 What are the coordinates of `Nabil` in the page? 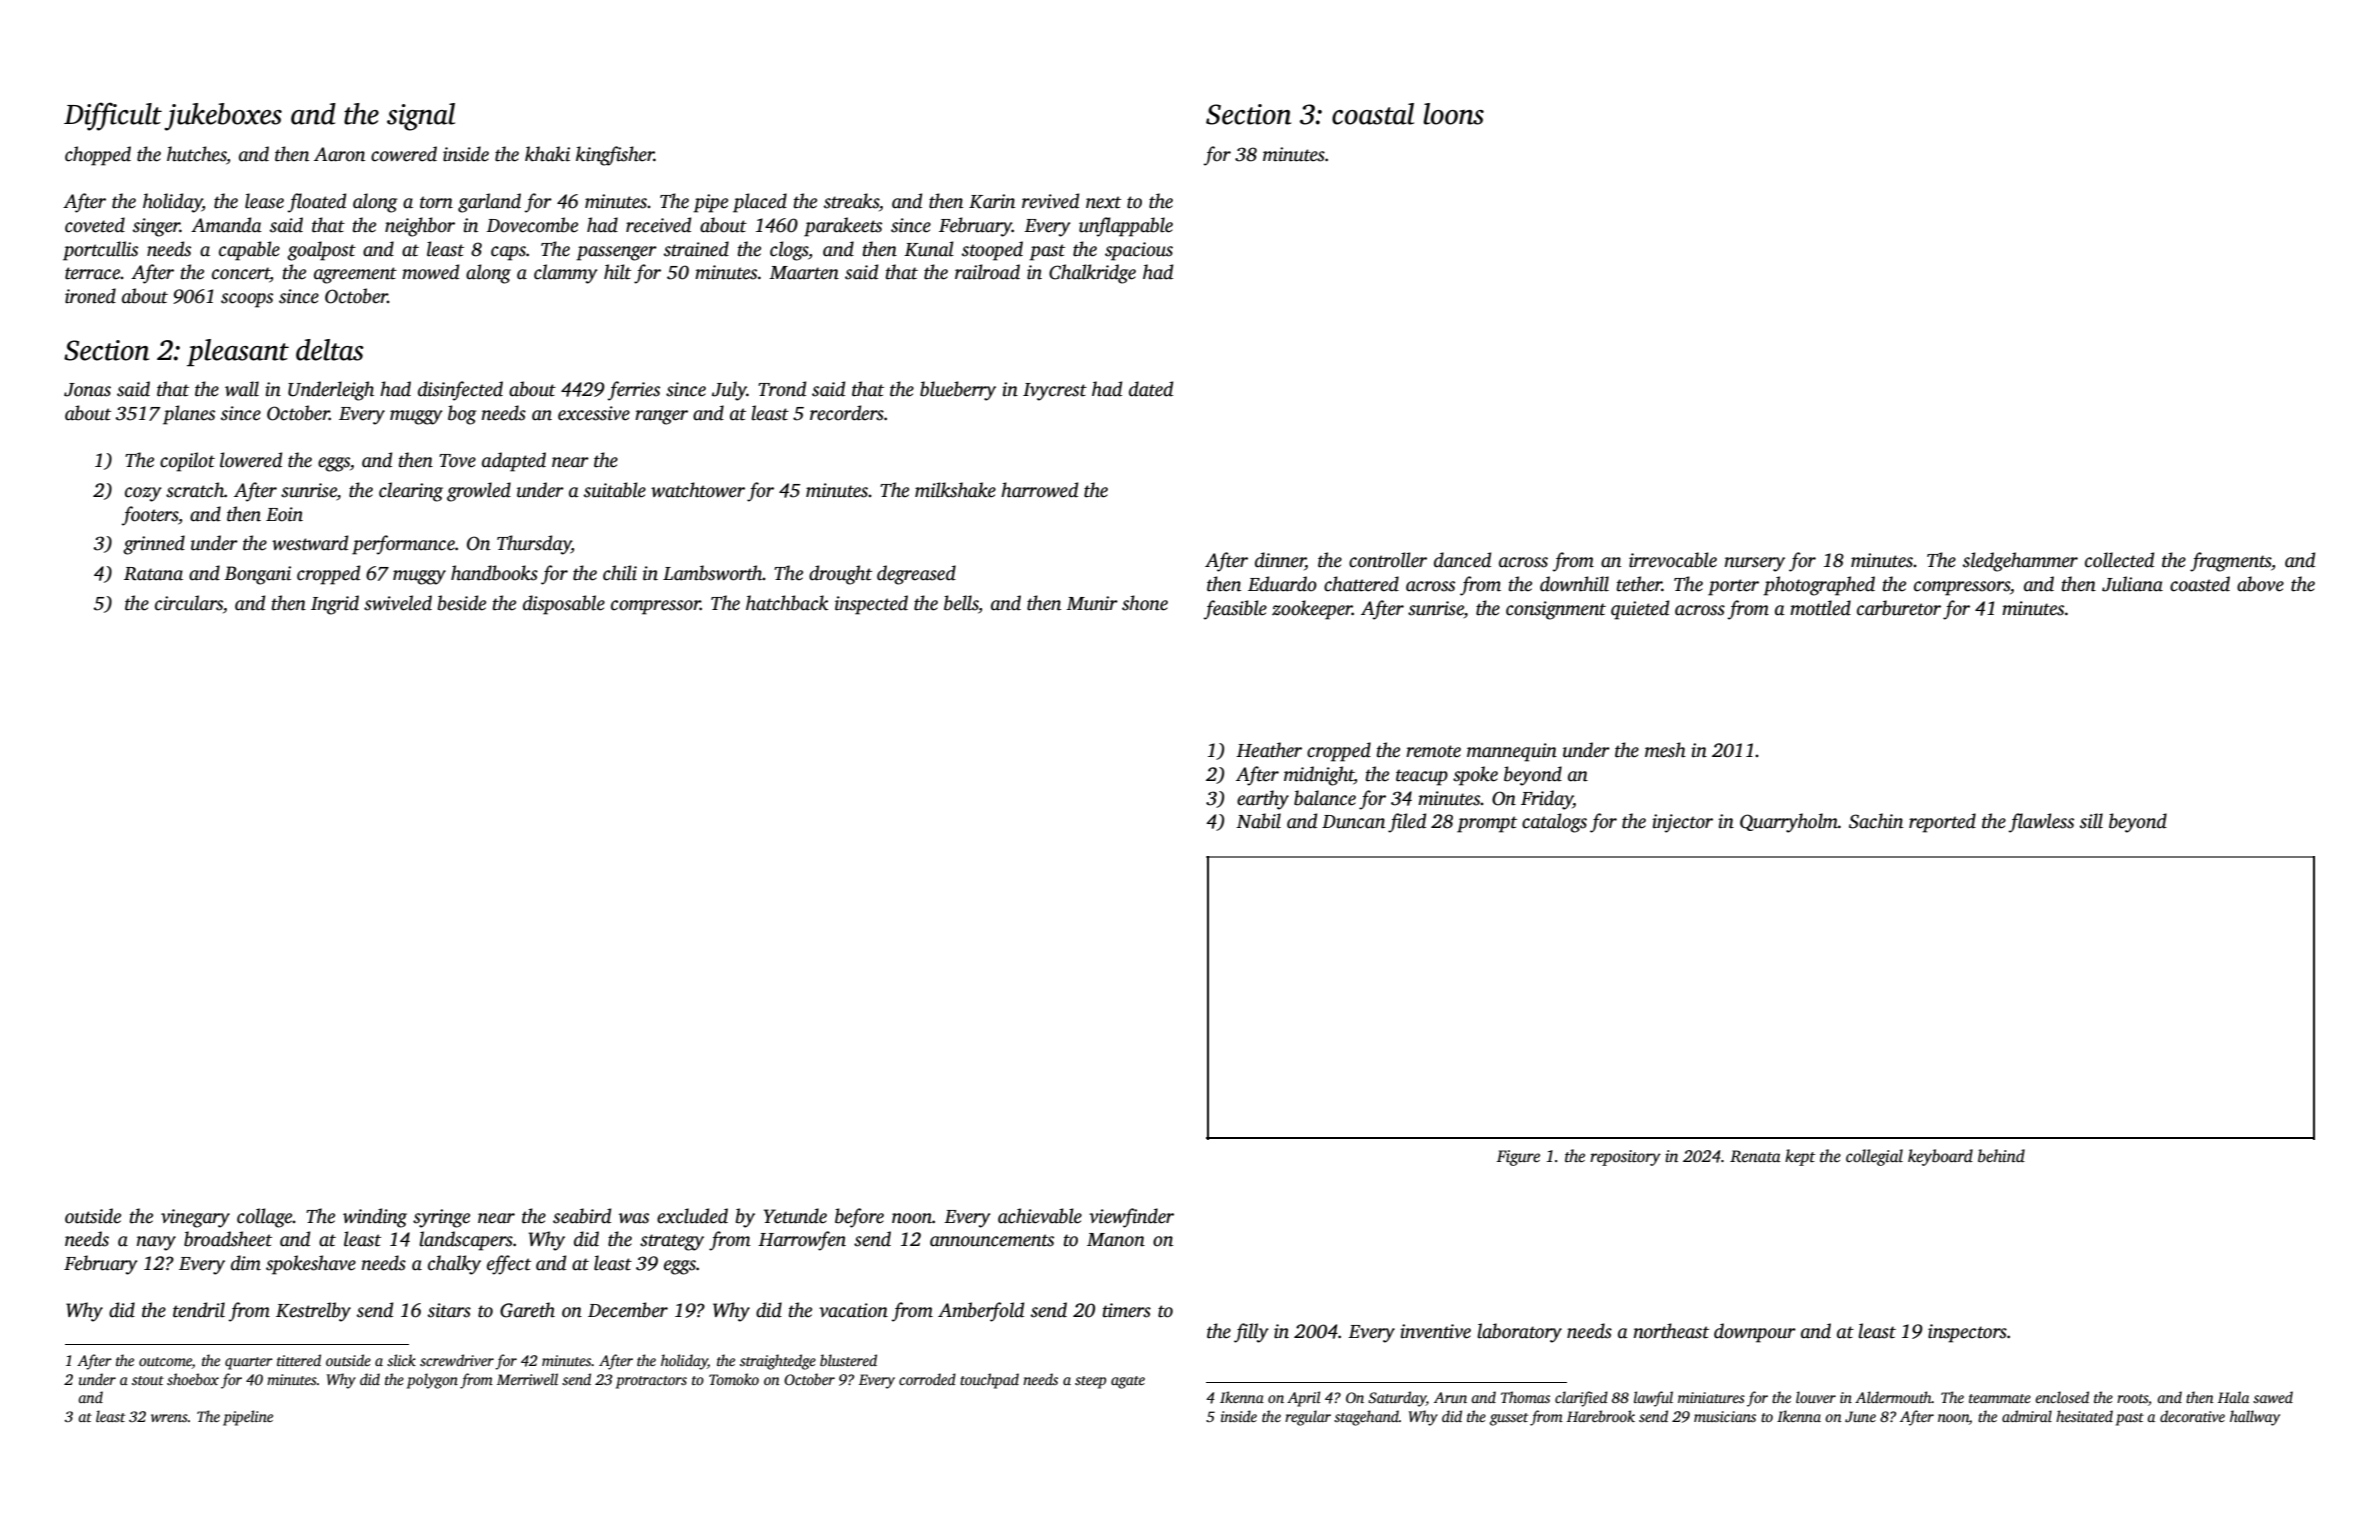 It's located at (1258, 821).
